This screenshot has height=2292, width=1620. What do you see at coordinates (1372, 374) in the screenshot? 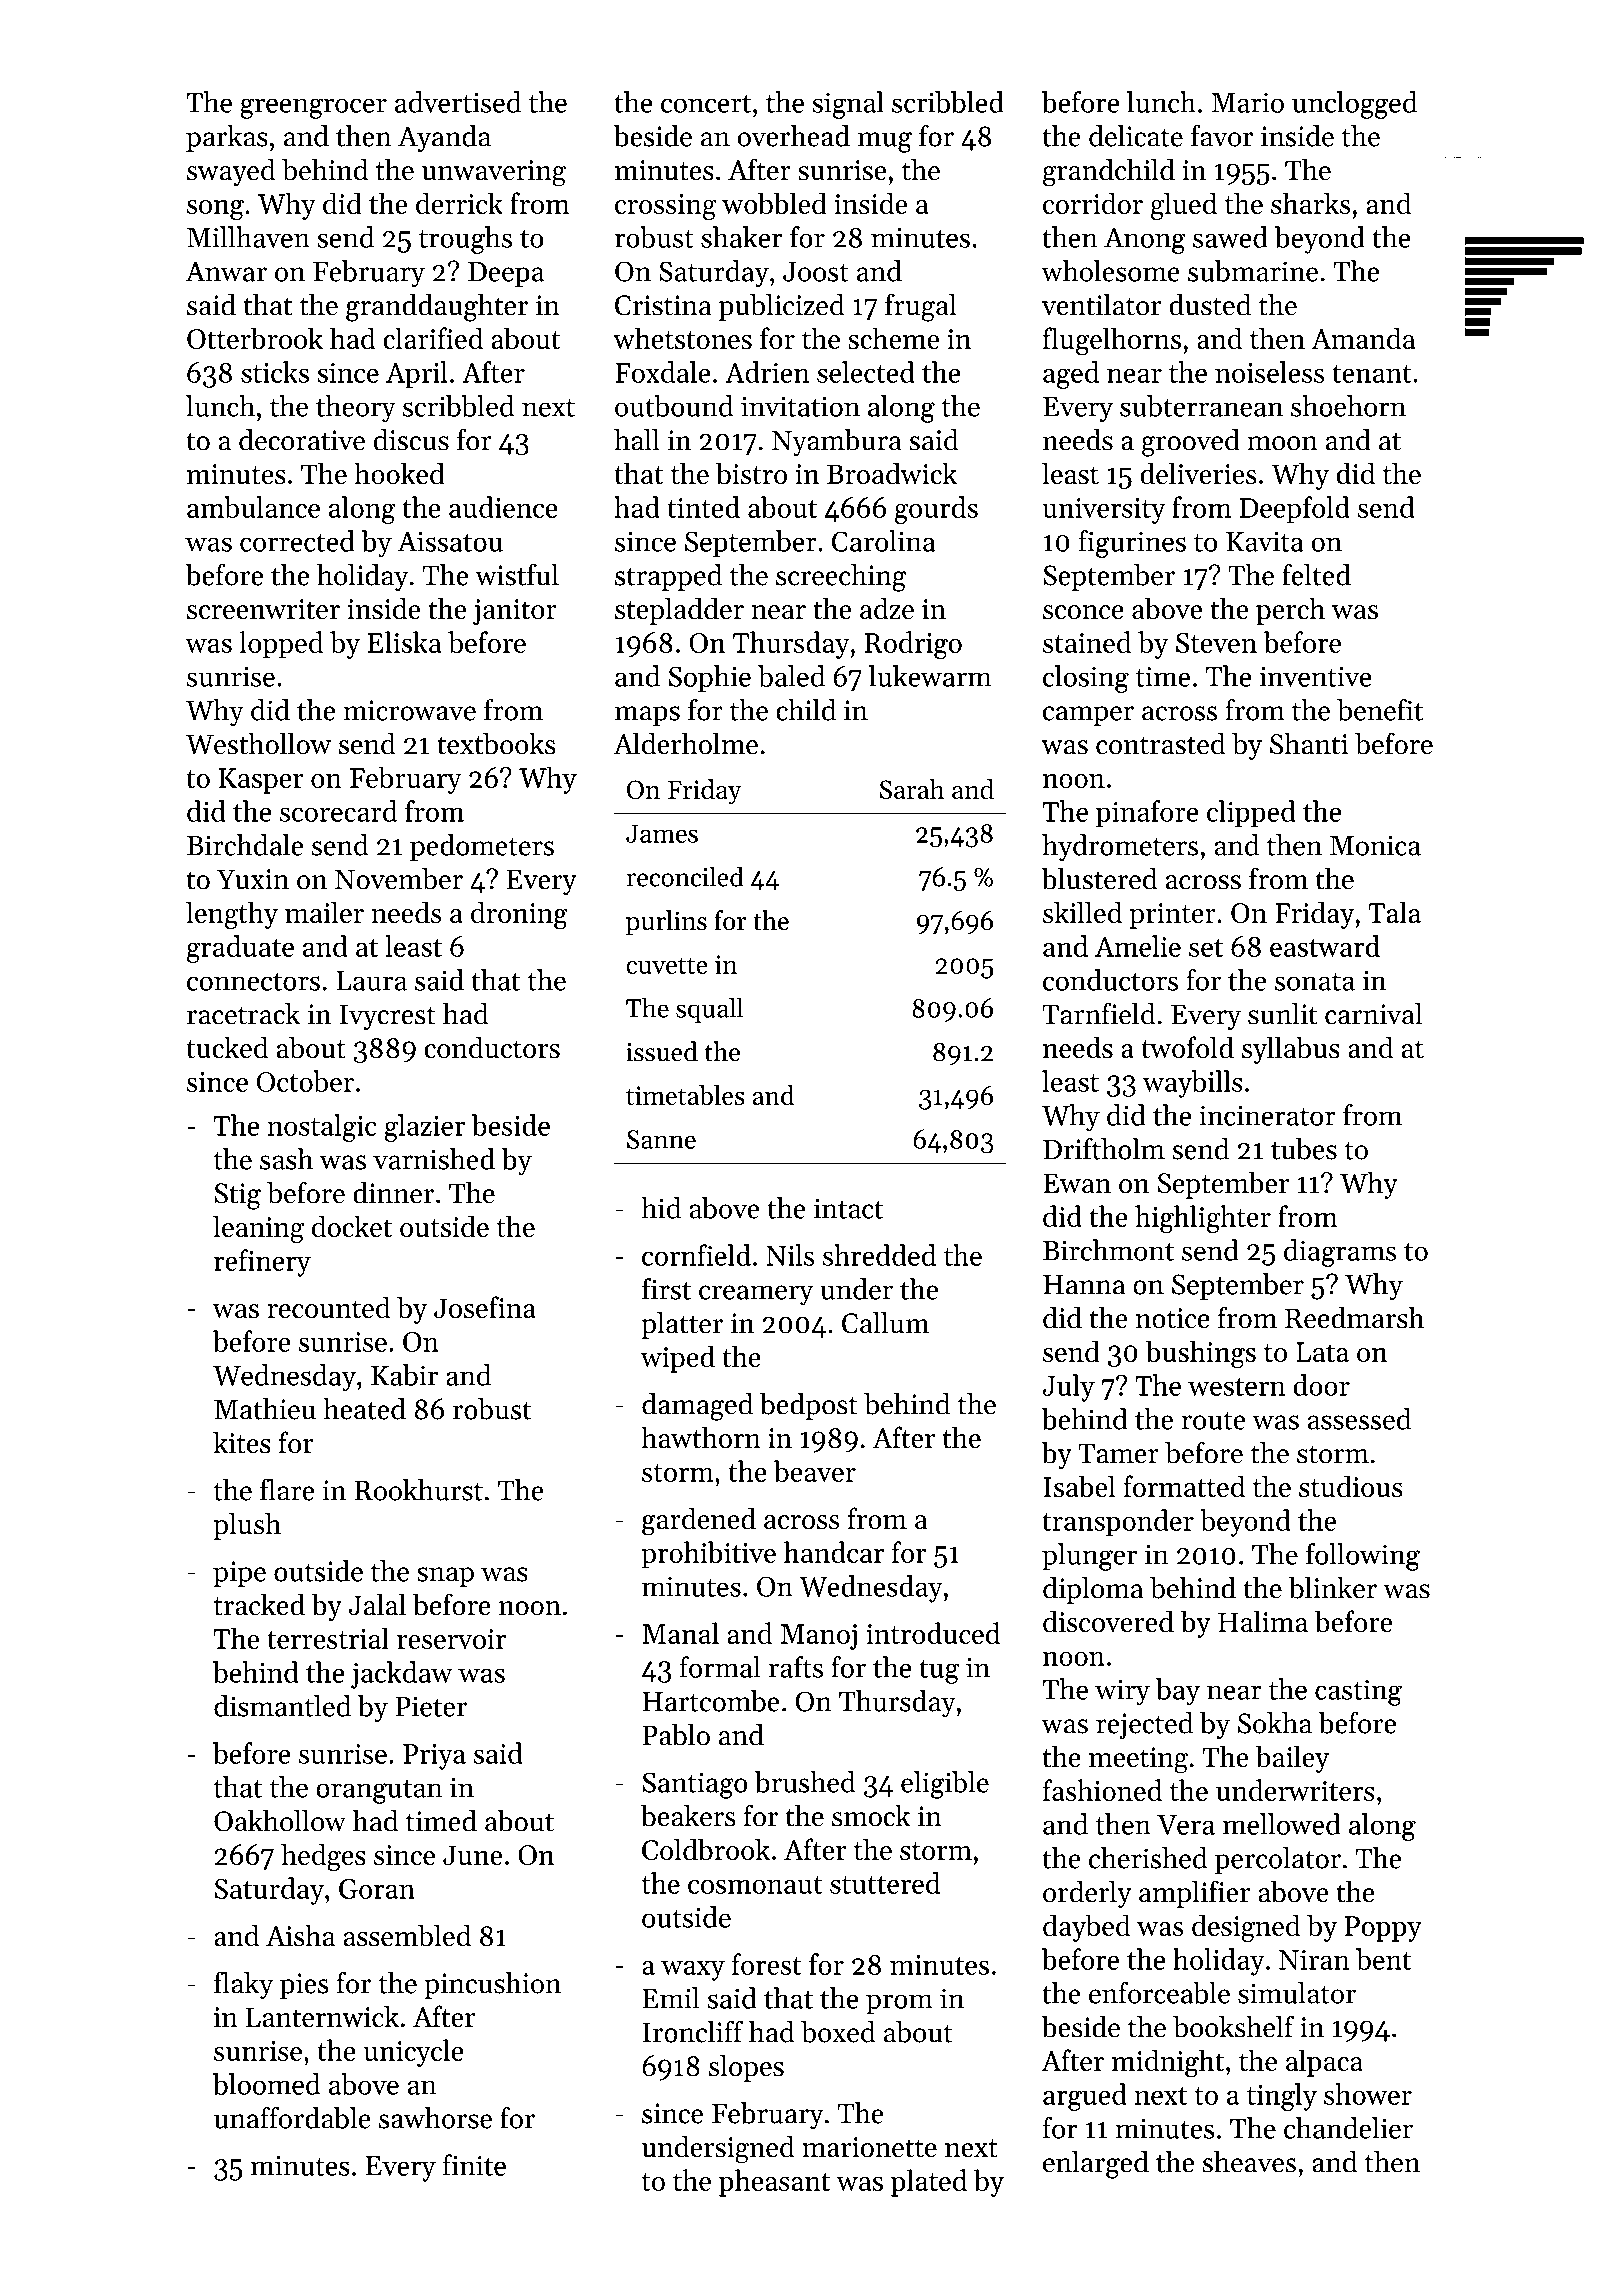
I see `tenant` at bounding box center [1372, 374].
